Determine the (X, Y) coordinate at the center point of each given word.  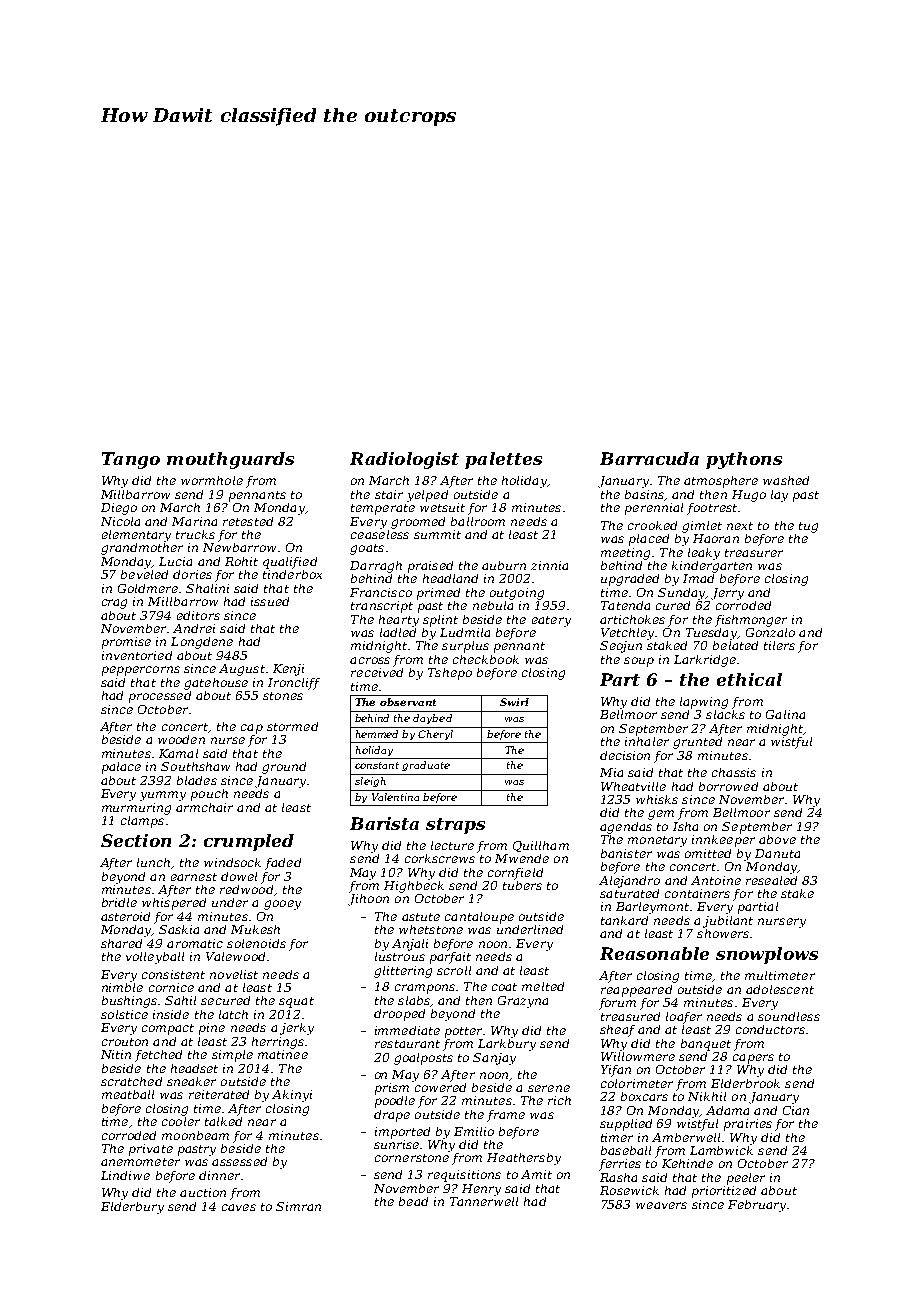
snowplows (767, 955)
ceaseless (380, 534)
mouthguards (230, 460)
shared (121, 943)
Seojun (621, 647)
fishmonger (751, 621)
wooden (181, 739)
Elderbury (132, 1208)
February (757, 1206)
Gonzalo (770, 632)
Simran (298, 1206)
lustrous (400, 956)
